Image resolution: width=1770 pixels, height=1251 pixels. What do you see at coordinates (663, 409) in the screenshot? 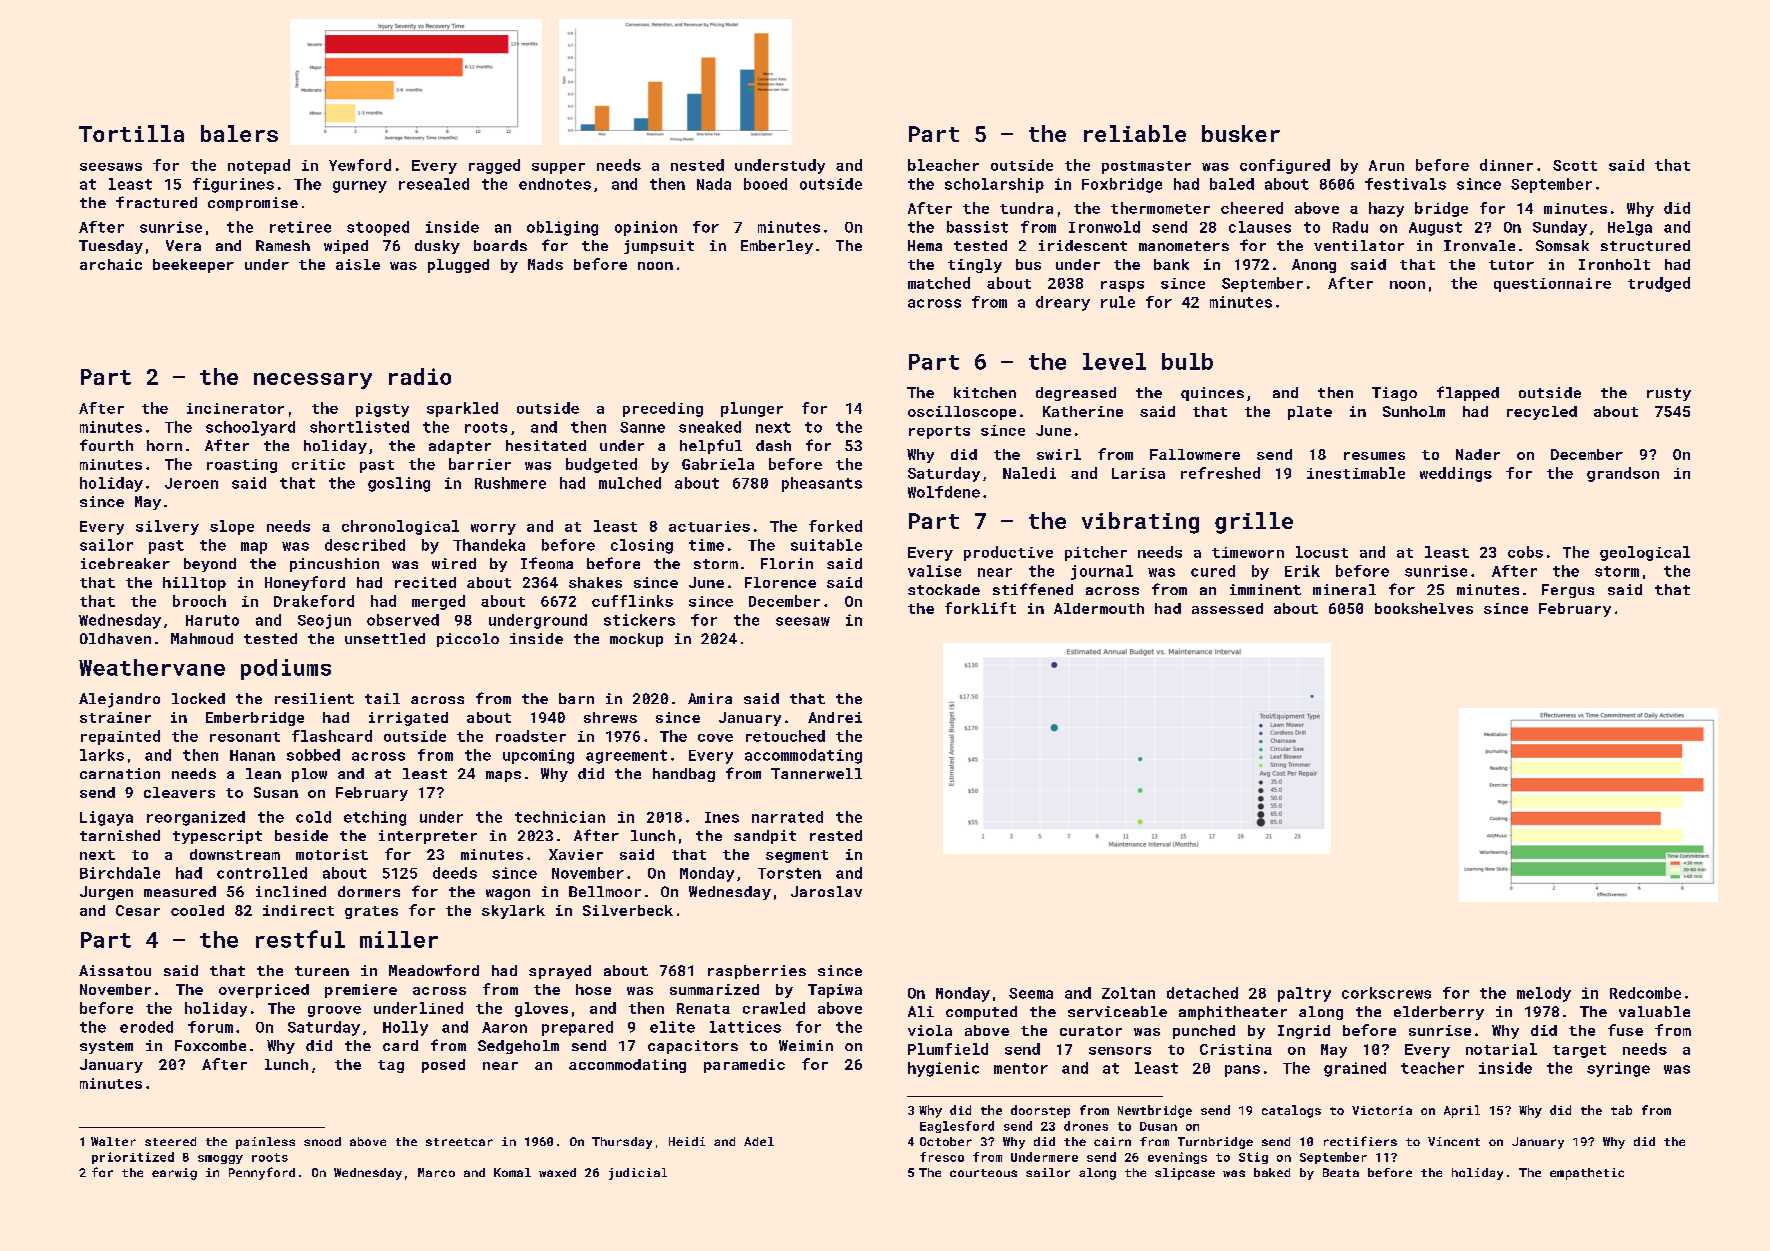
I see `preceding` at bounding box center [663, 409].
